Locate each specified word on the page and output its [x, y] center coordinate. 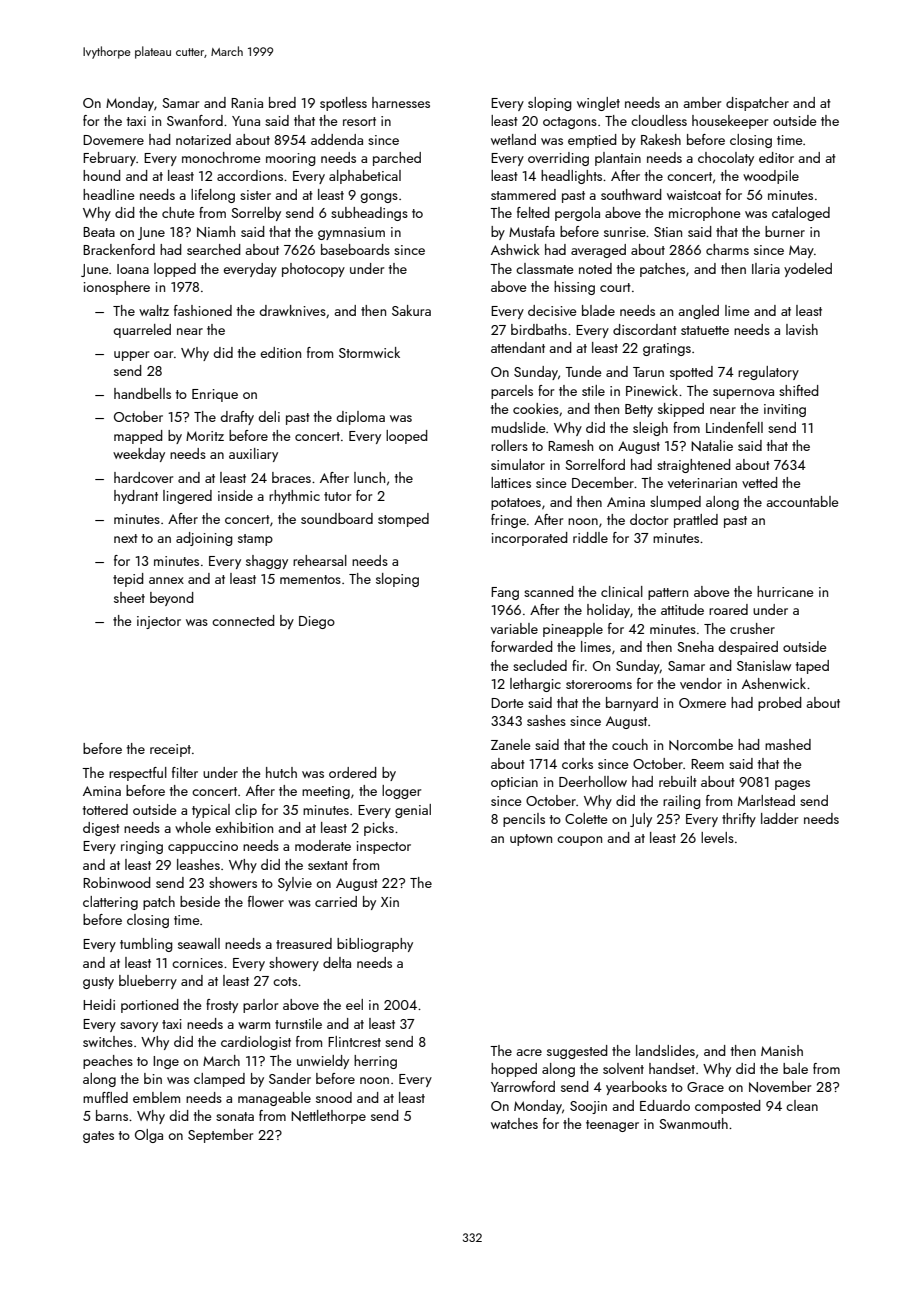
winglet [598, 104]
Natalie [712, 446]
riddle [590, 537]
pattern [668, 594]
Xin [390, 902]
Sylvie [295, 884]
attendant [518, 347]
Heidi [99, 1004]
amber [702, 102]
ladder [779, 818]
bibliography [375, 945]
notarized [203, 139]
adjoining [204, 539]
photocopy [313, 270]
